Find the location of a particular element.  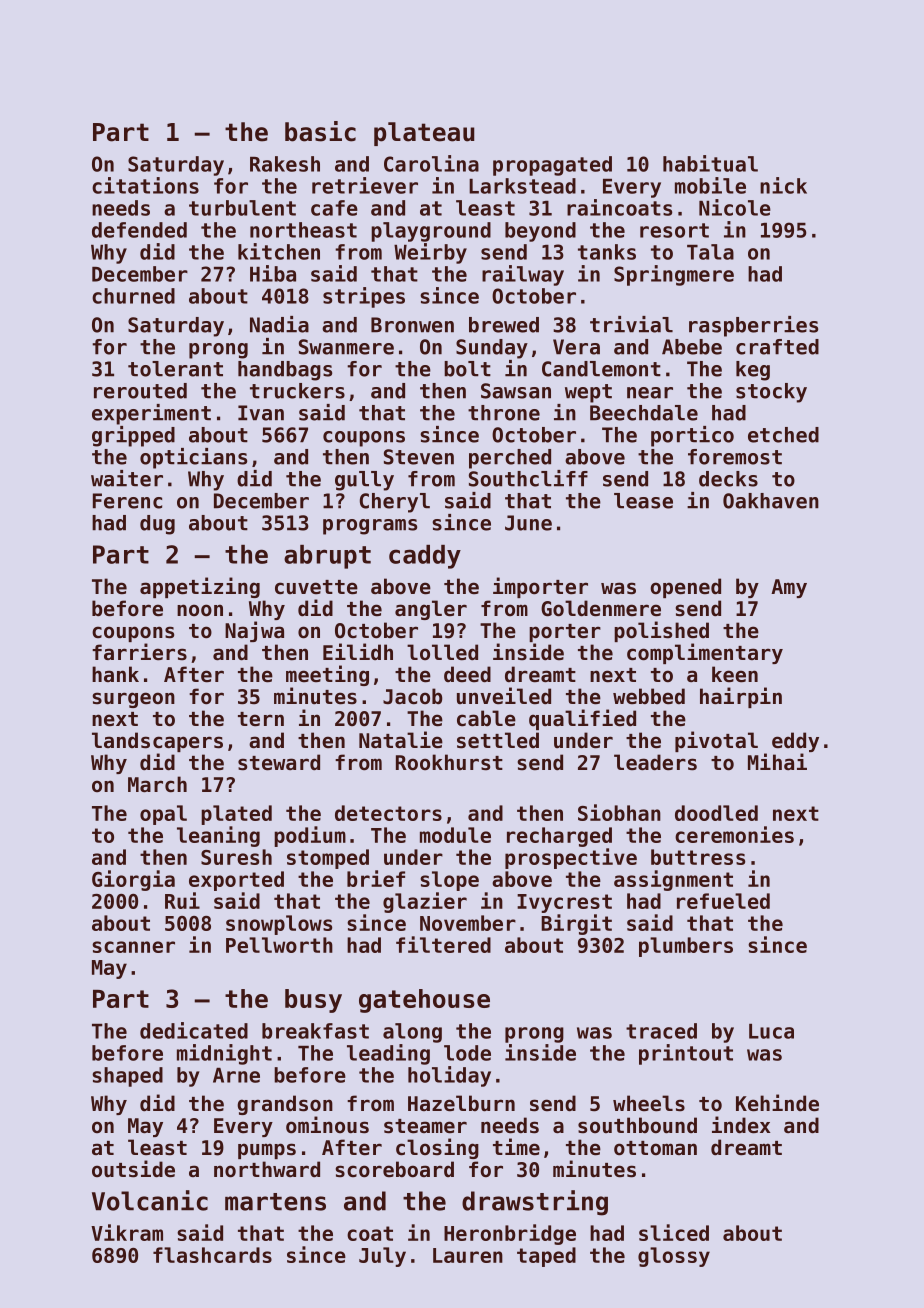

steward is located at coordinates (279, 762).
